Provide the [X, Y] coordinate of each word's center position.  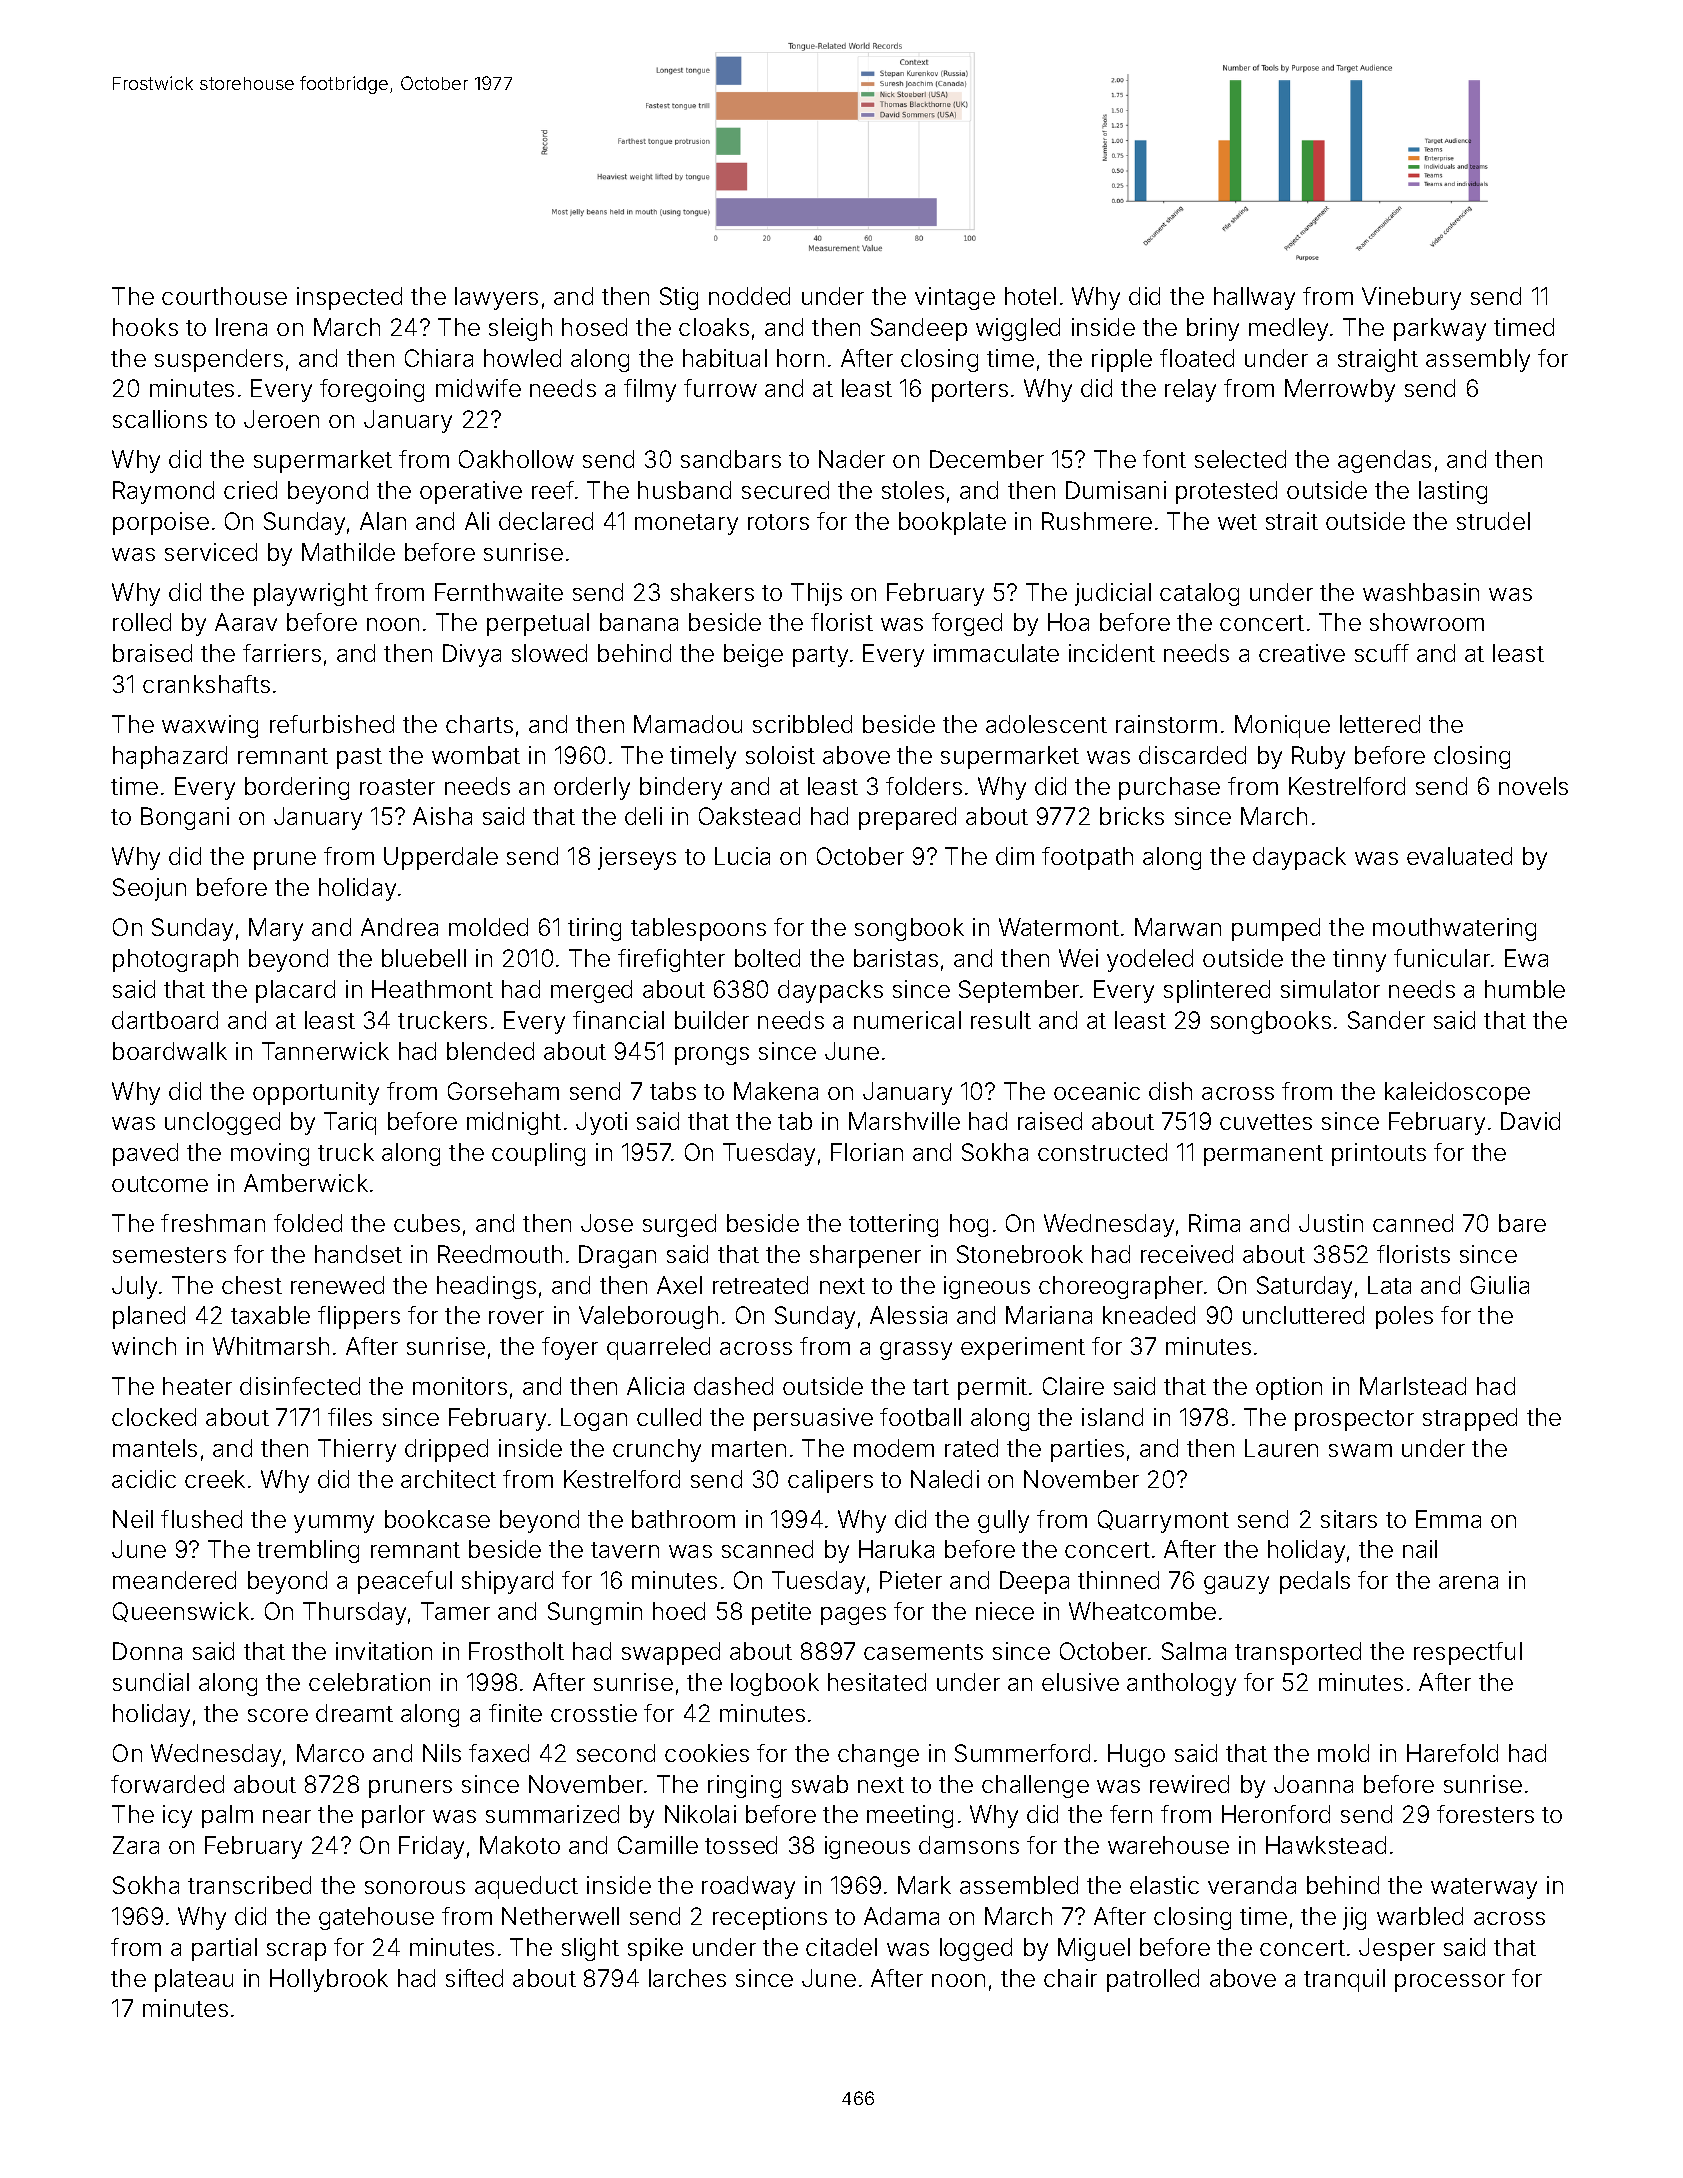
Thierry [357, 1450]
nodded [749, 296]
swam [1360, 1450]
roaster [397, 787]
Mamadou [688, 724]
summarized [552, 1814]
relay [1190, 390]
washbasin [1421, 592]
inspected [349, 298]
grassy [916, 1351]
